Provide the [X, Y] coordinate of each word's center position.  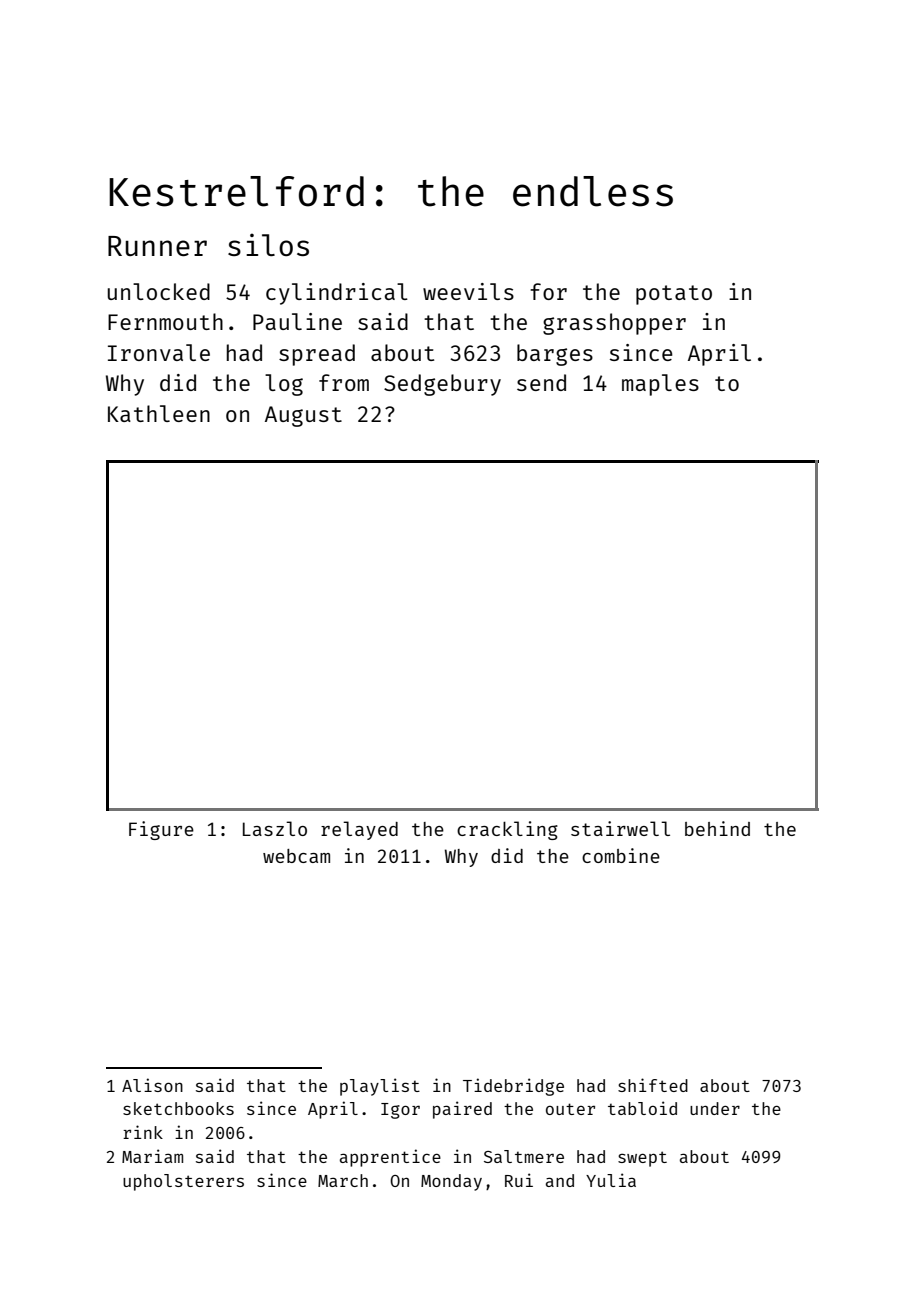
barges [555, 355]
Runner [157, 246]
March [343, 1180]
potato [674, 295]
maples [660, 385]
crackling [507, 830]
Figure [161, 830]
